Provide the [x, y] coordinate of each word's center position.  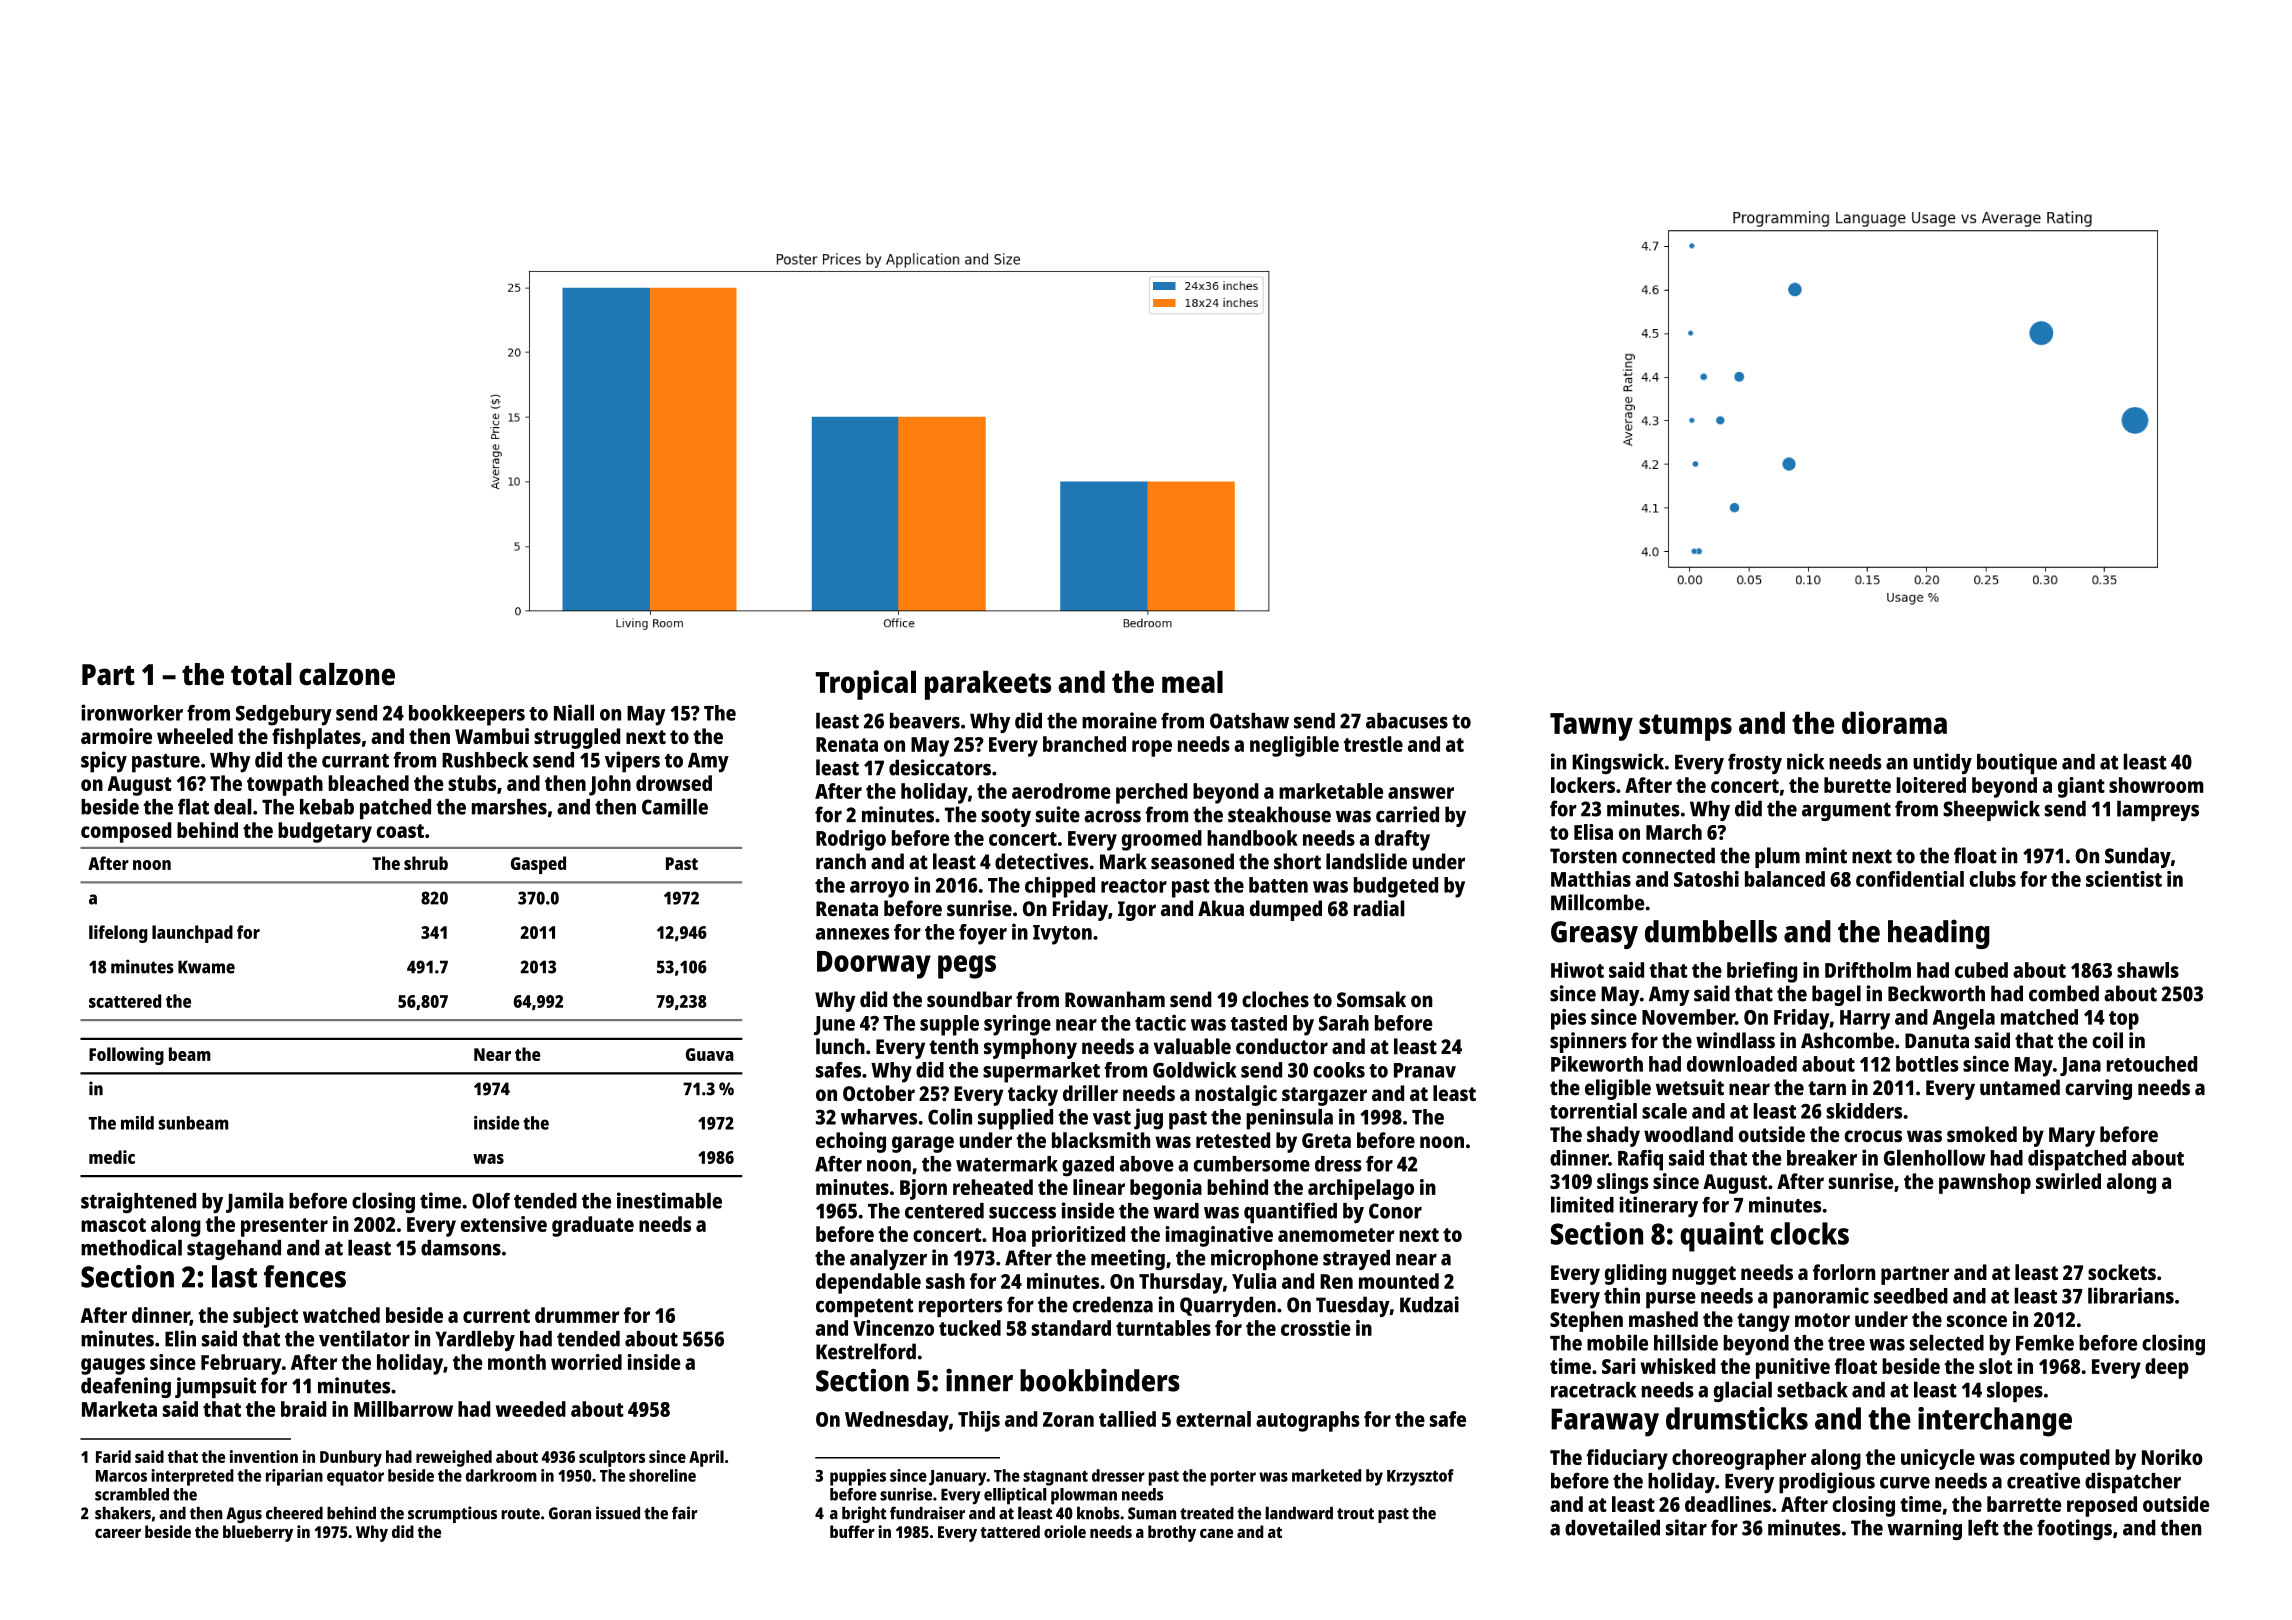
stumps [1685, 727]
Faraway [1605, 1422]
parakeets [988, 685]
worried [586, 1362]
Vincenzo [893, 1328]
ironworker [132, 712]
